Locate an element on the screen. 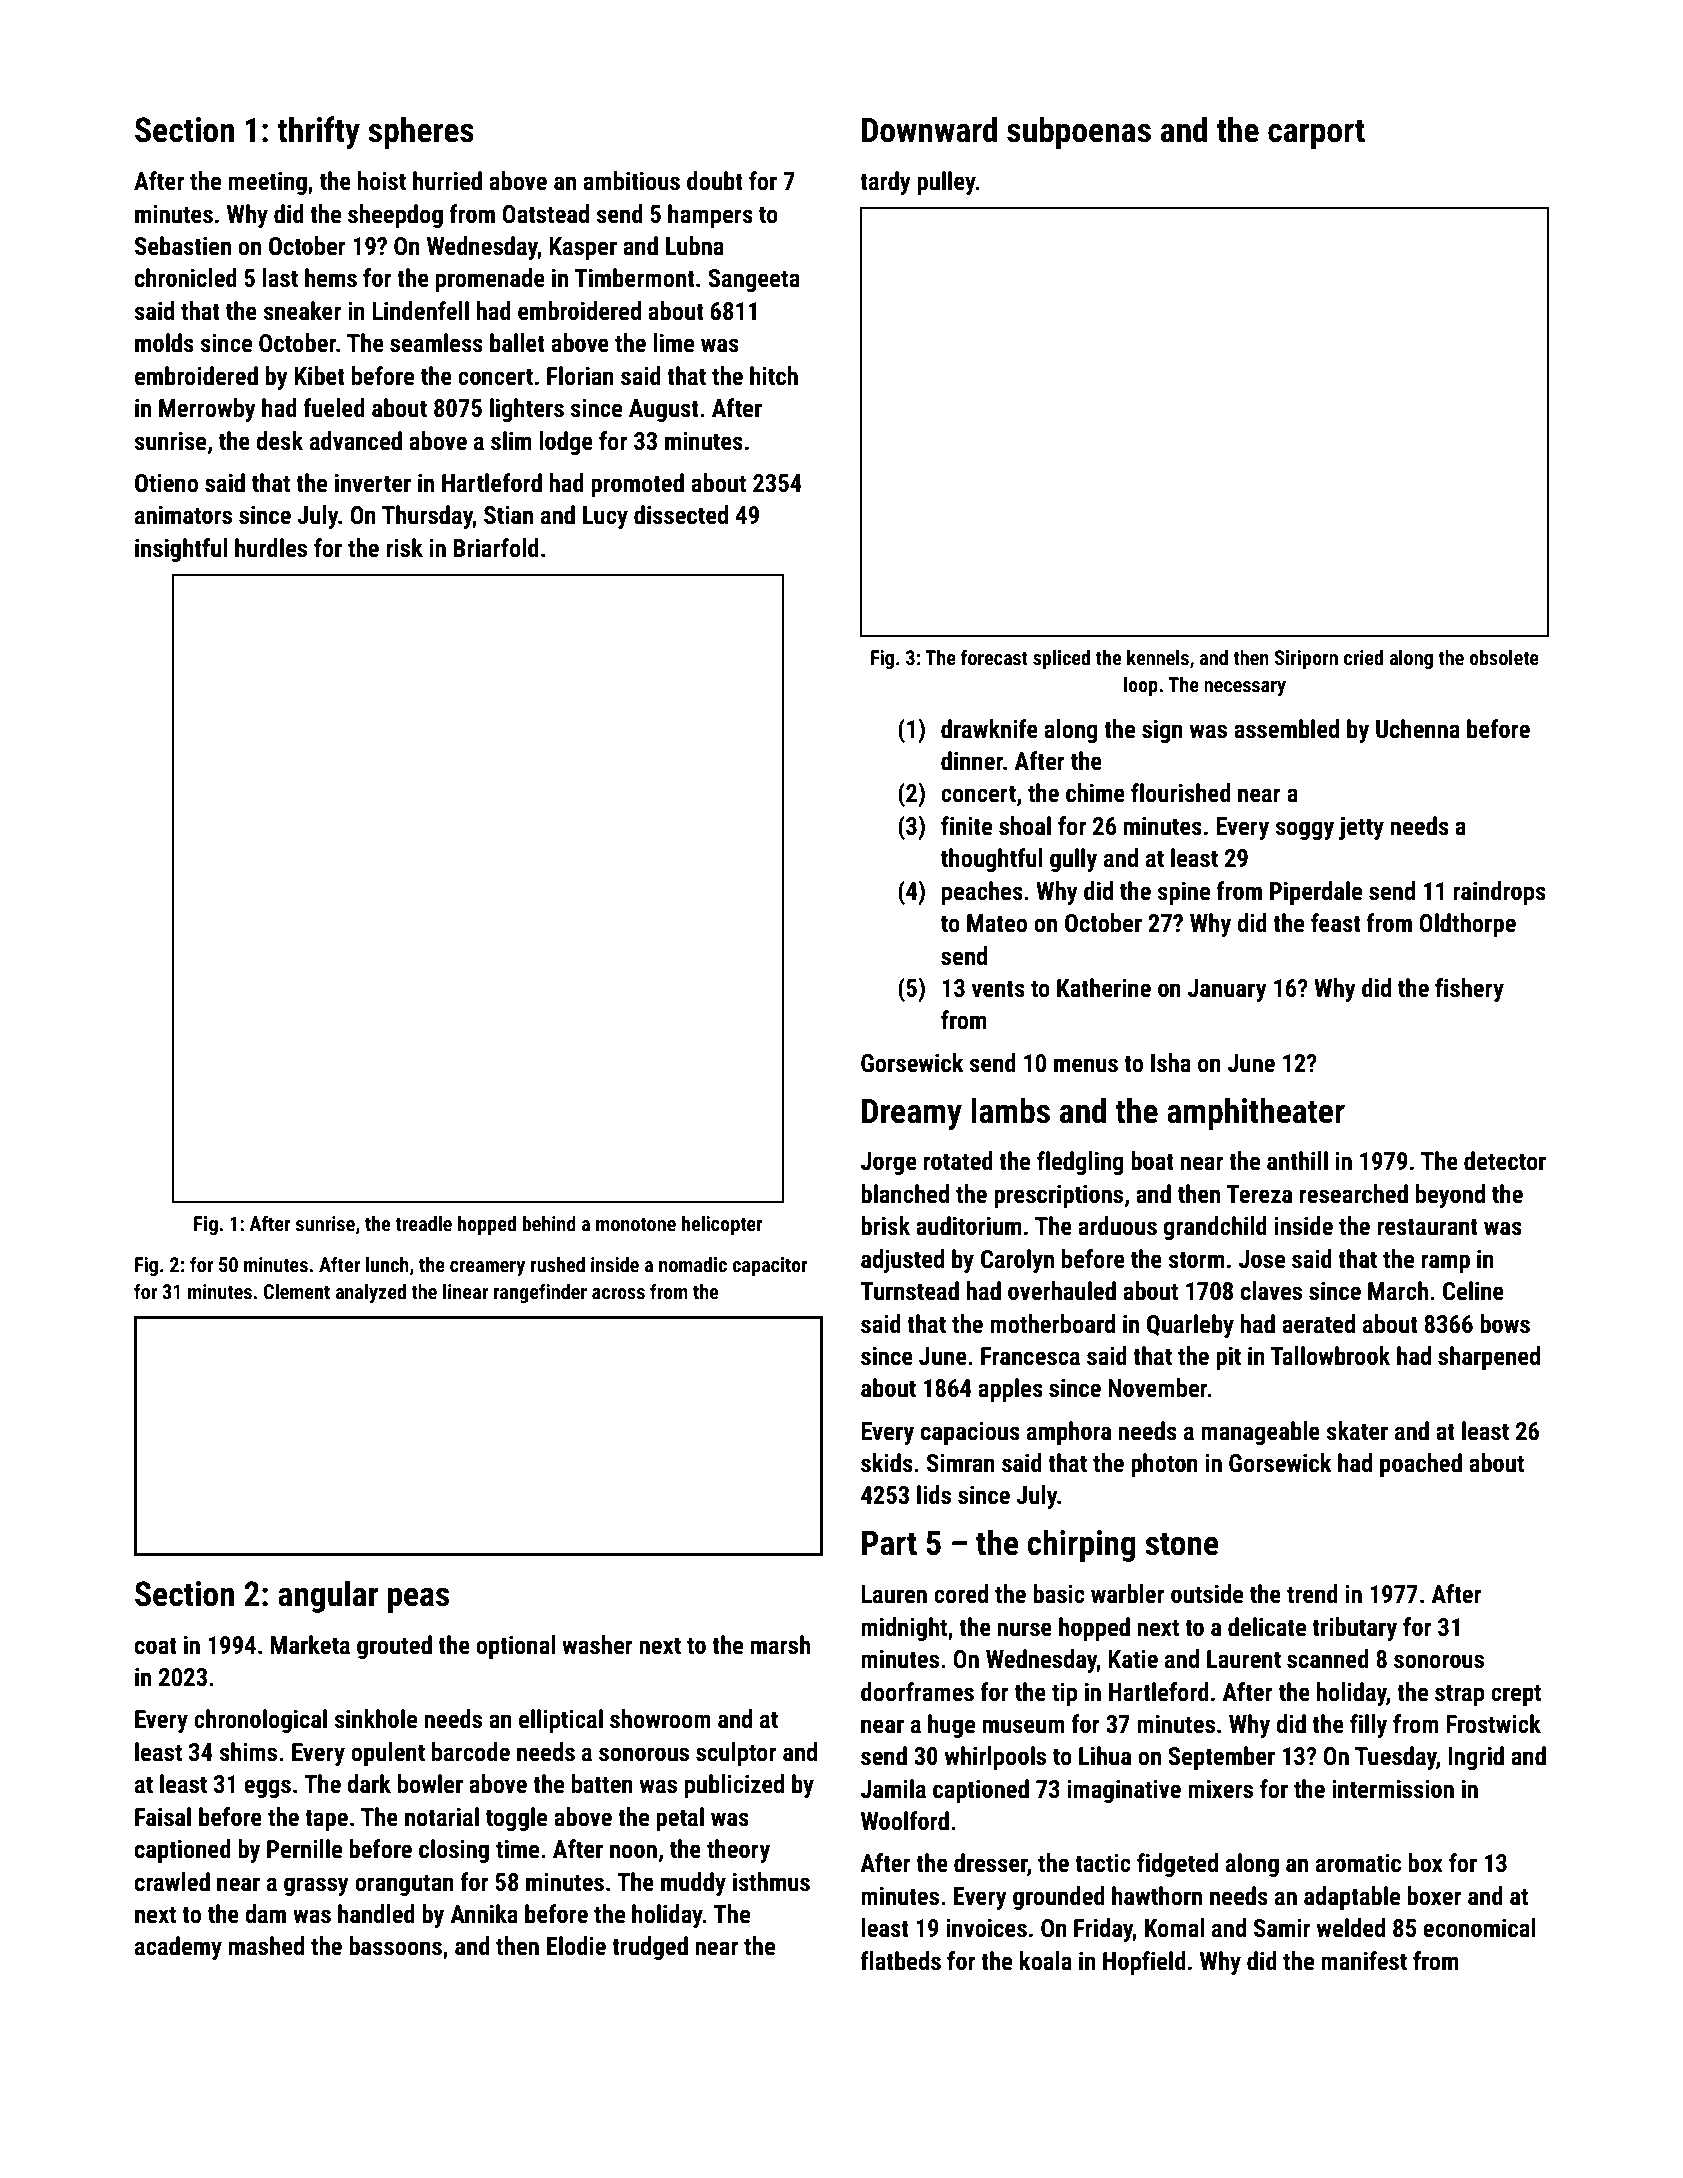  blanched is located at coordinates (905, 1194).
